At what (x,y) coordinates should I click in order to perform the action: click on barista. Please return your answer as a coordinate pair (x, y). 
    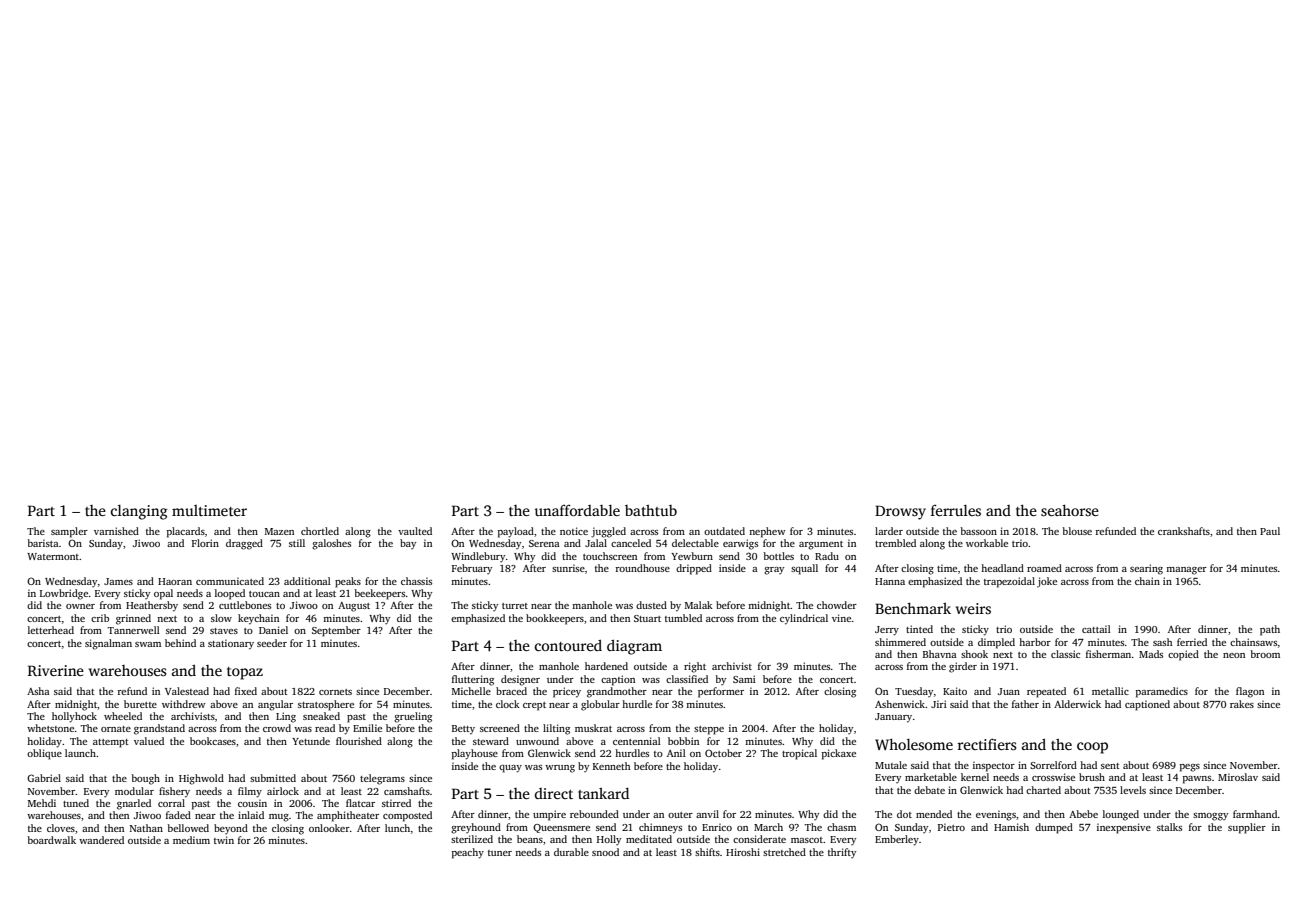
    Looking at the image, I should click on (43, 543).
